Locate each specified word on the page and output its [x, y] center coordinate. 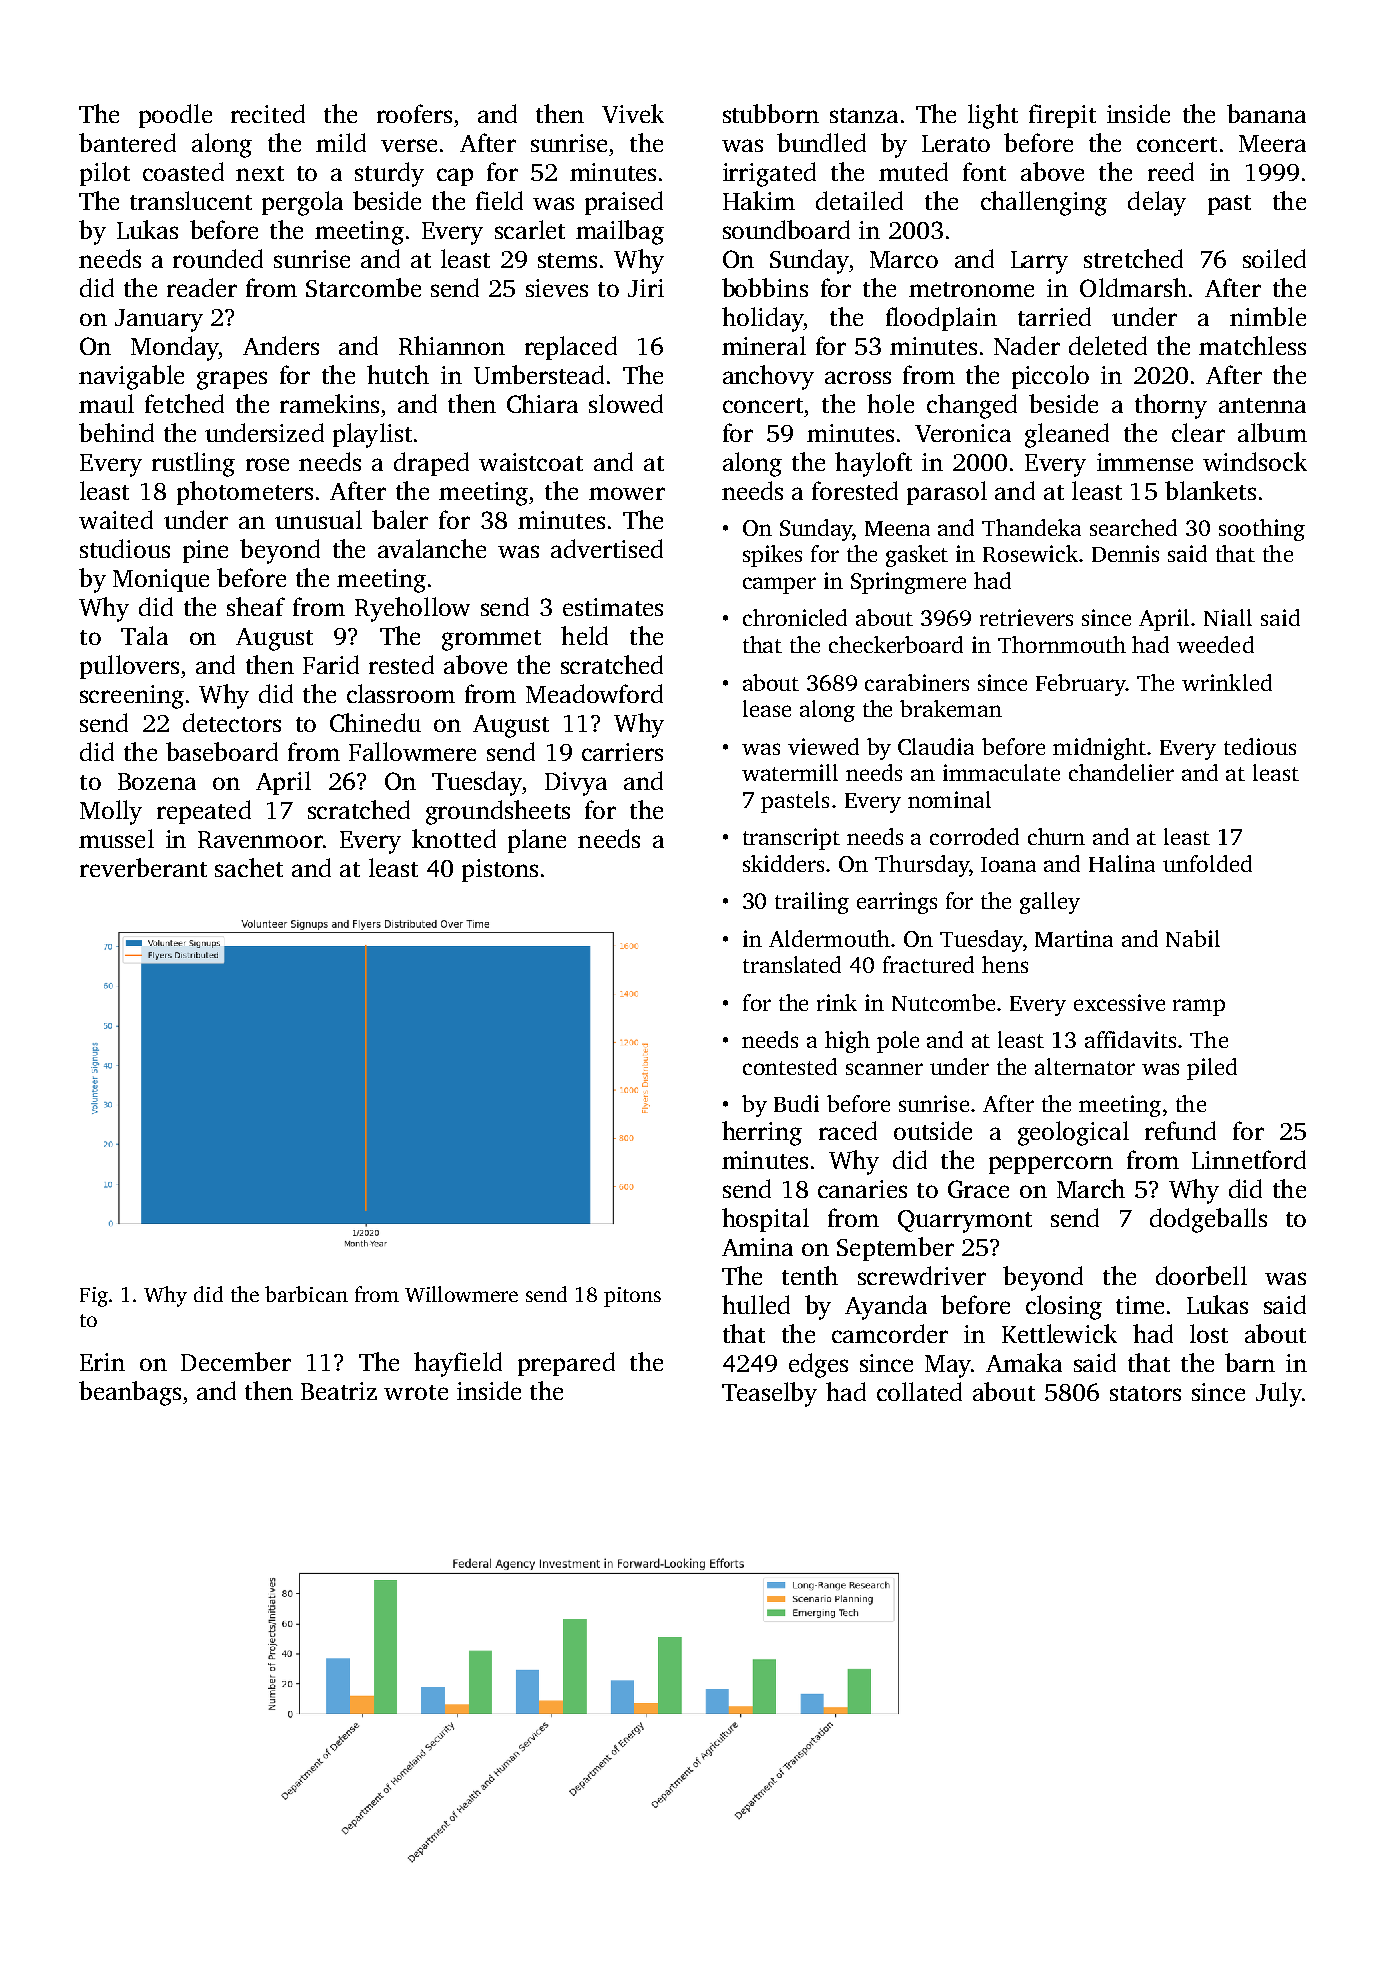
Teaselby [769, 1394]
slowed [626, 403]
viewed [823, 746]
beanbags [130, 1393]
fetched [184, 403]
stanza [864, 115]
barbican [306, 1294]
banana [1266, 113]
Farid [331, 664]
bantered [127, 142]
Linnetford [1249, 1159]
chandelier [1121, 772]
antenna [1262, 405]
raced [848, 1130]
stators [1145, 1393]
